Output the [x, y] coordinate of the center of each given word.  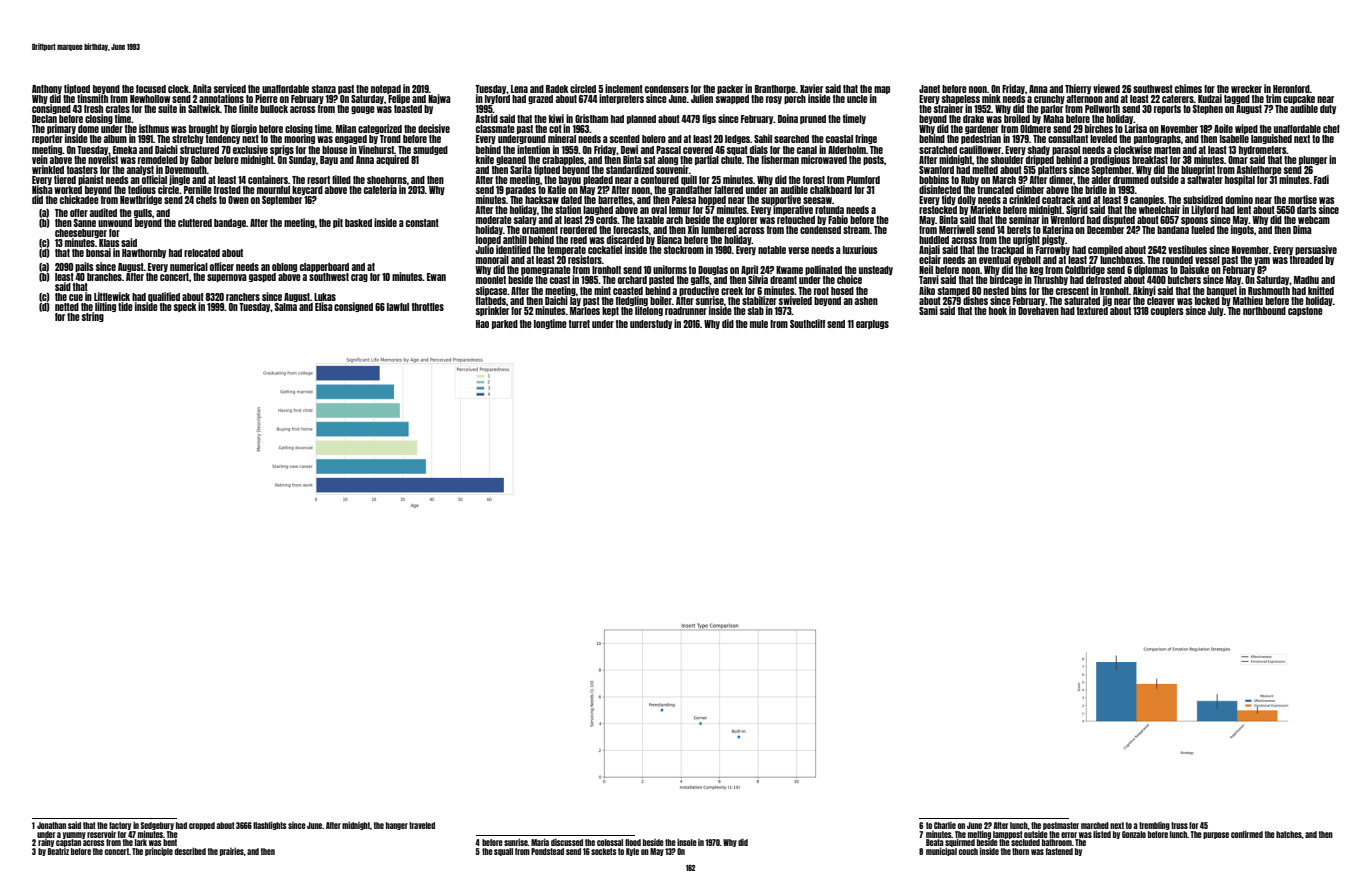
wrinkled [48, 169]
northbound [1264, 311]
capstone [1305, 311]
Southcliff [807, 323]
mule [759, 324]
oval [659, 210]
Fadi [1321, 179]
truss [1179, 825]
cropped [202, 826]
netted [67, 307]
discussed [567, 842]
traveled [422, 825]
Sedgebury [157, 826]
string [93, 317]
